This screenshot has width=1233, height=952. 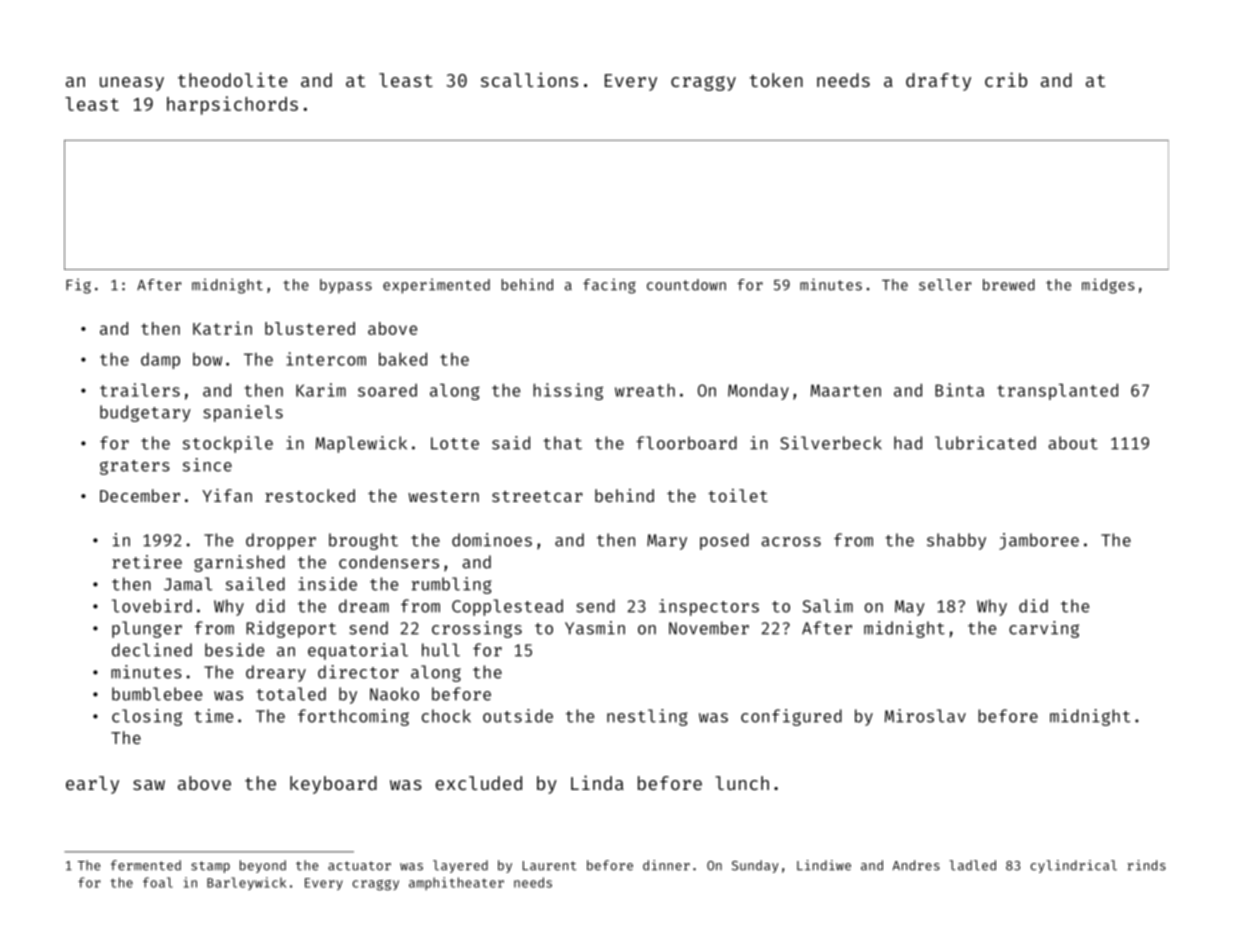 I want to click on theodolite, so click(x=233, y=79).
